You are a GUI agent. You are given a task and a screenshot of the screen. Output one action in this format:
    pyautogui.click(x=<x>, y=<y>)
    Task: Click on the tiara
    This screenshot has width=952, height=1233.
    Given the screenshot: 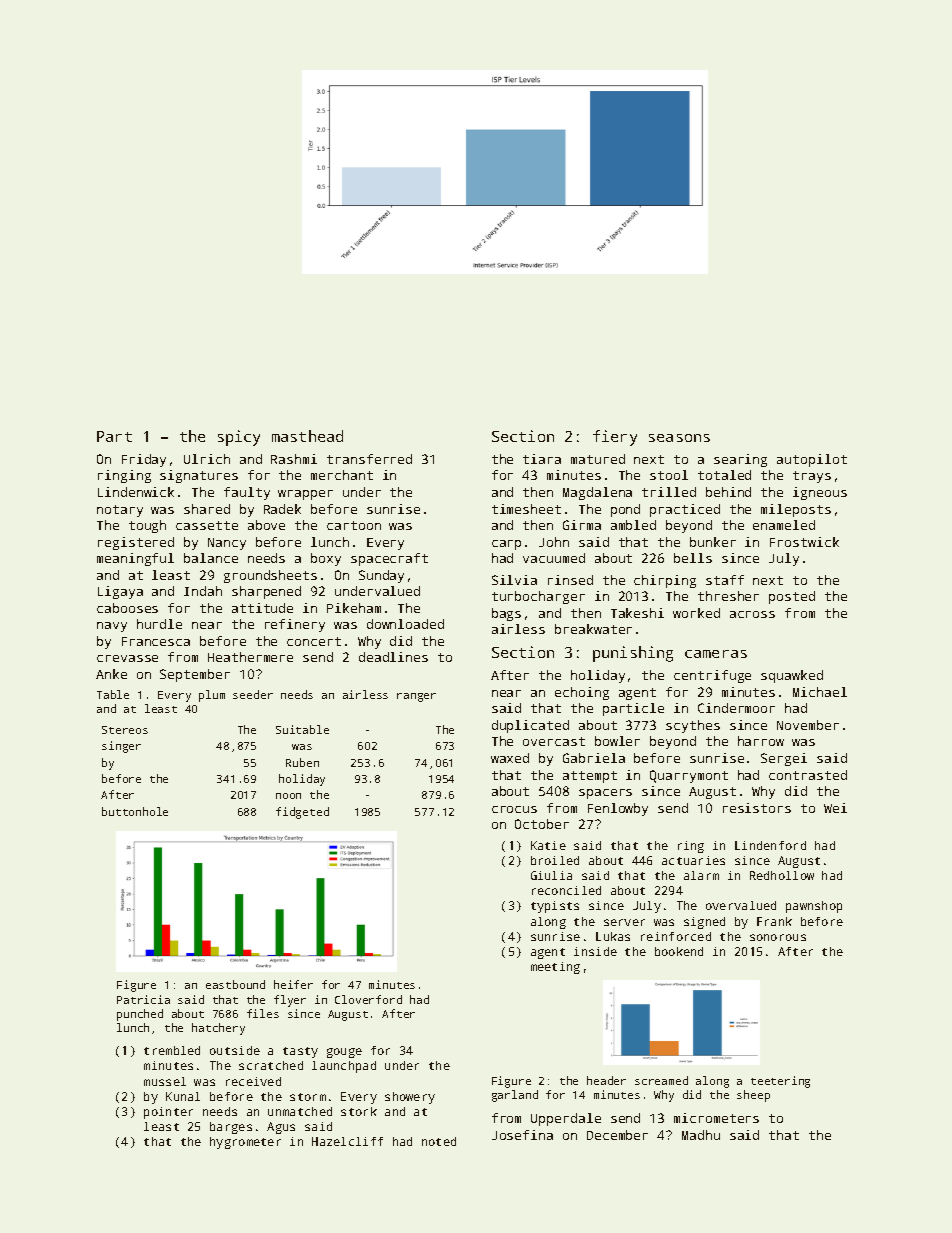 What is the action you would take?
    pyautogui.click(x=542, y=459)
